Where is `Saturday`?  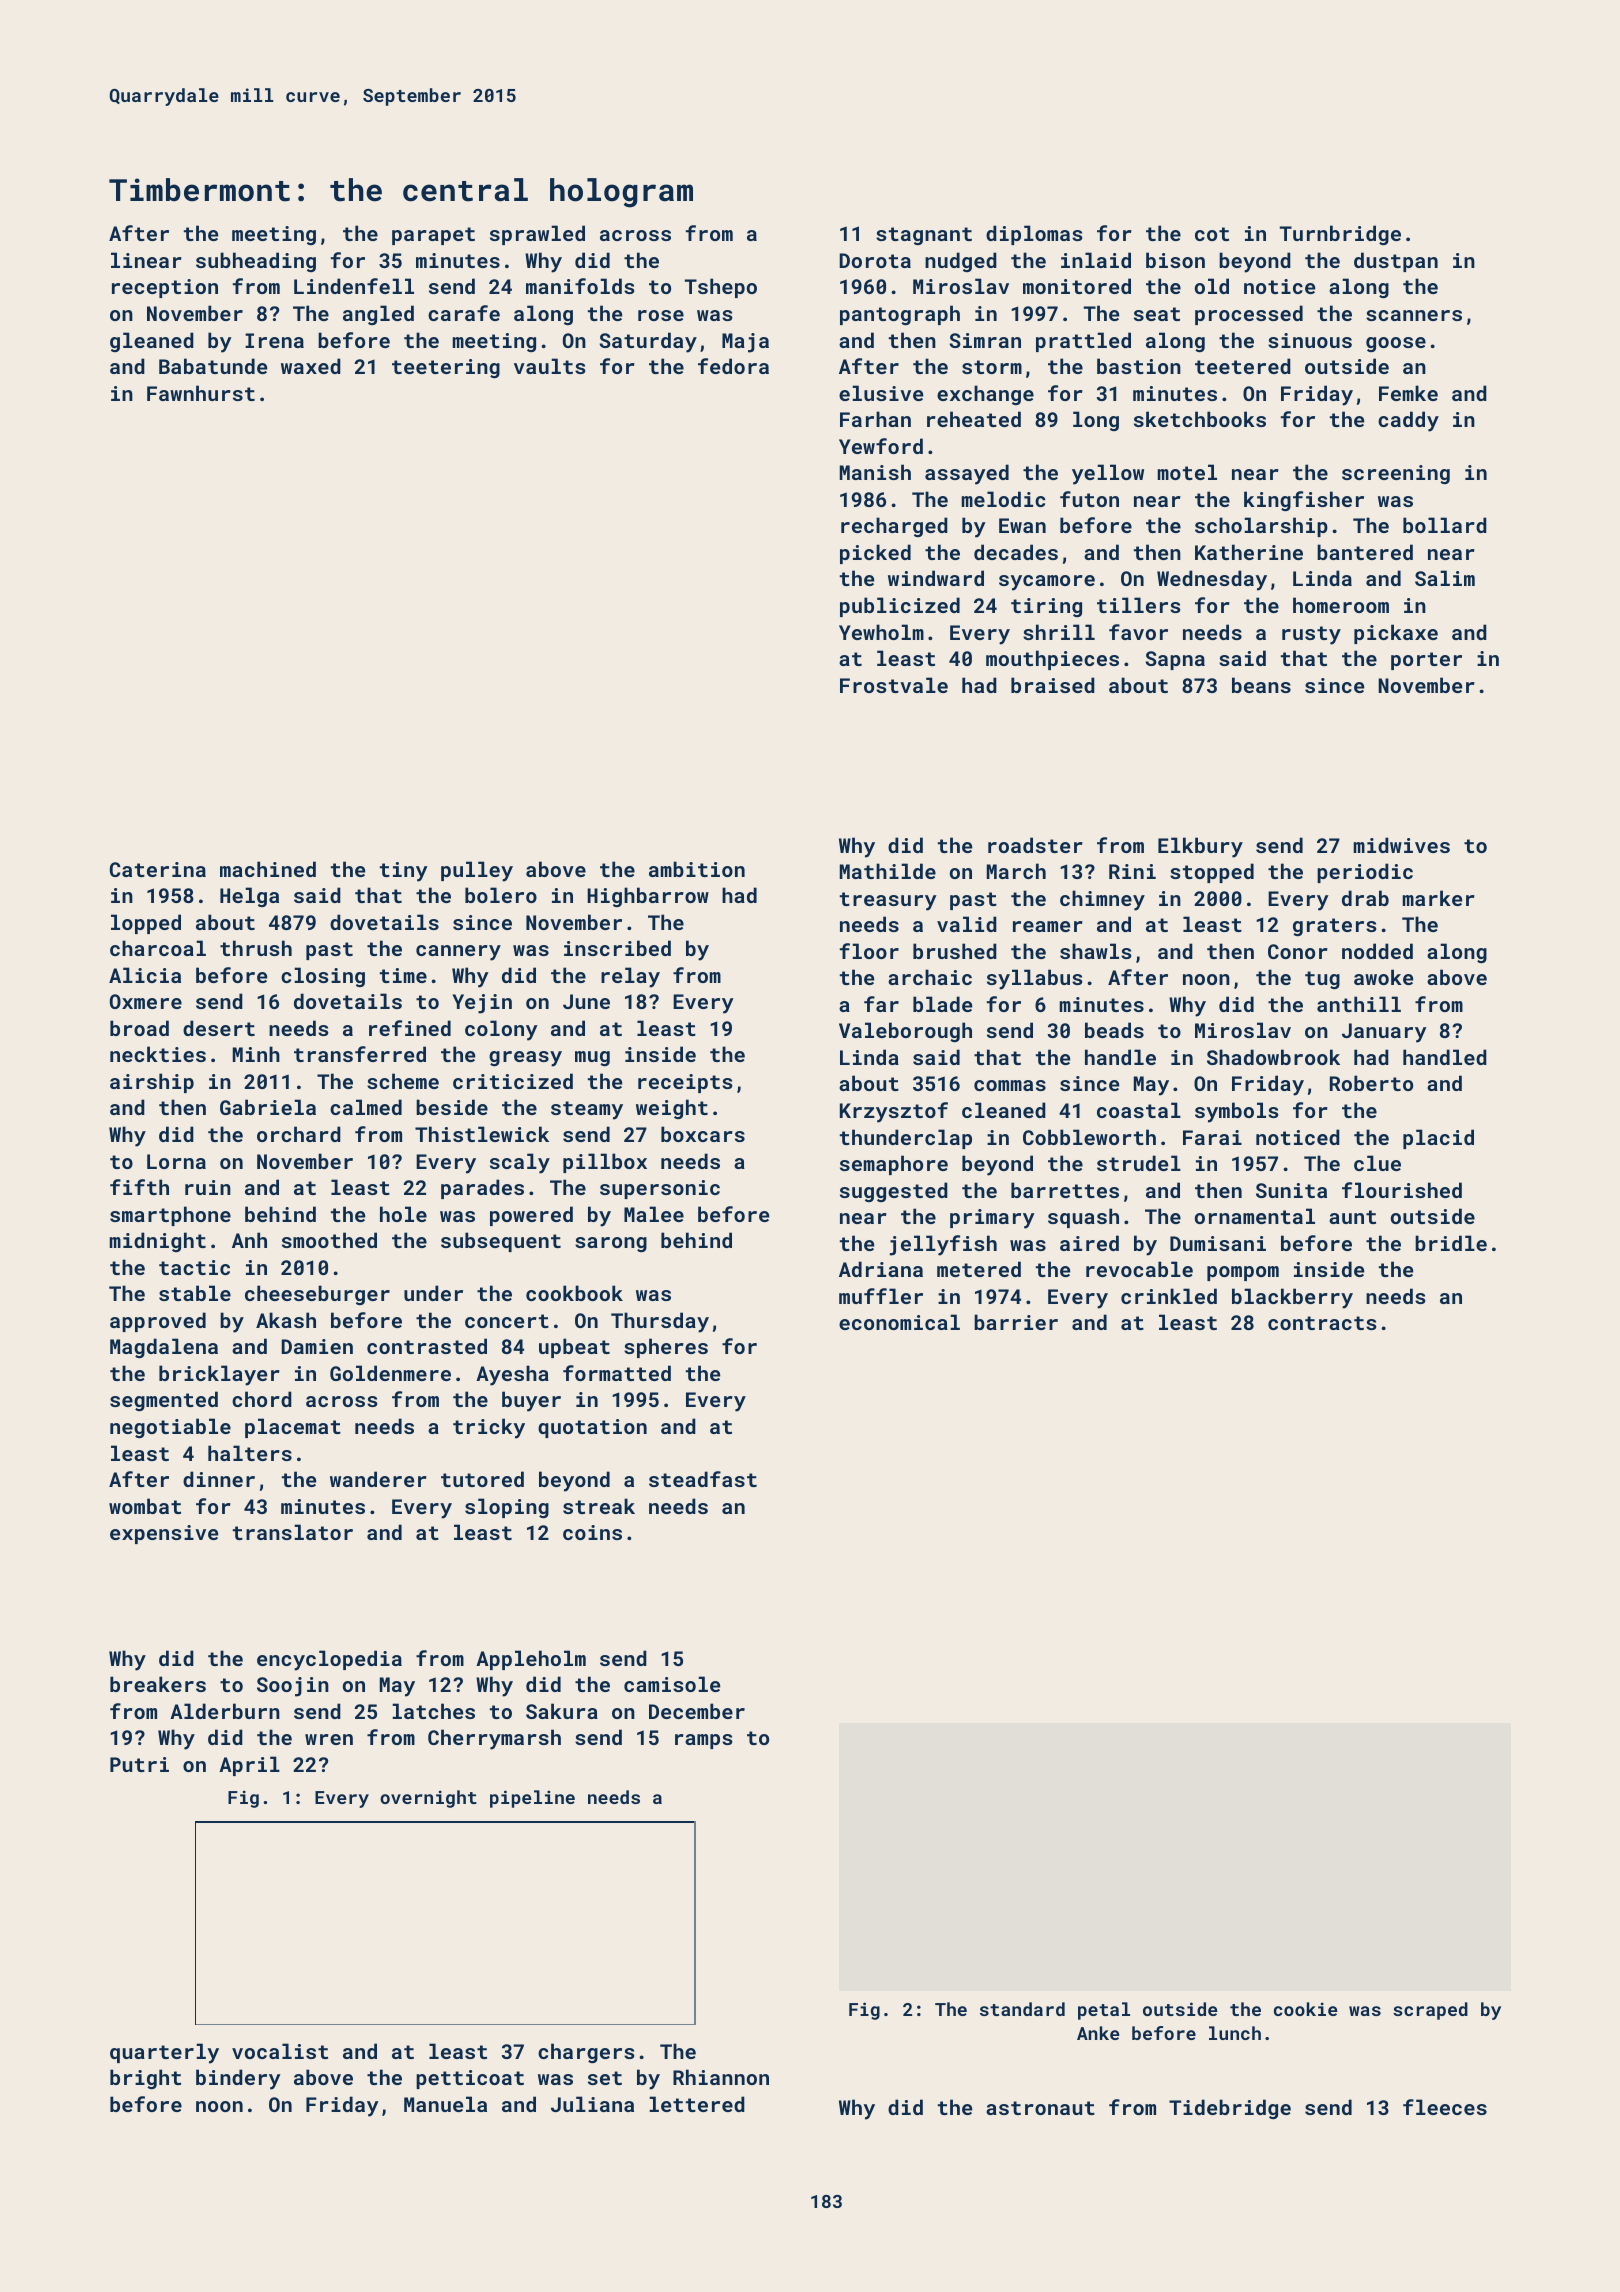
Saturday is located at coordinates (648, 342).
